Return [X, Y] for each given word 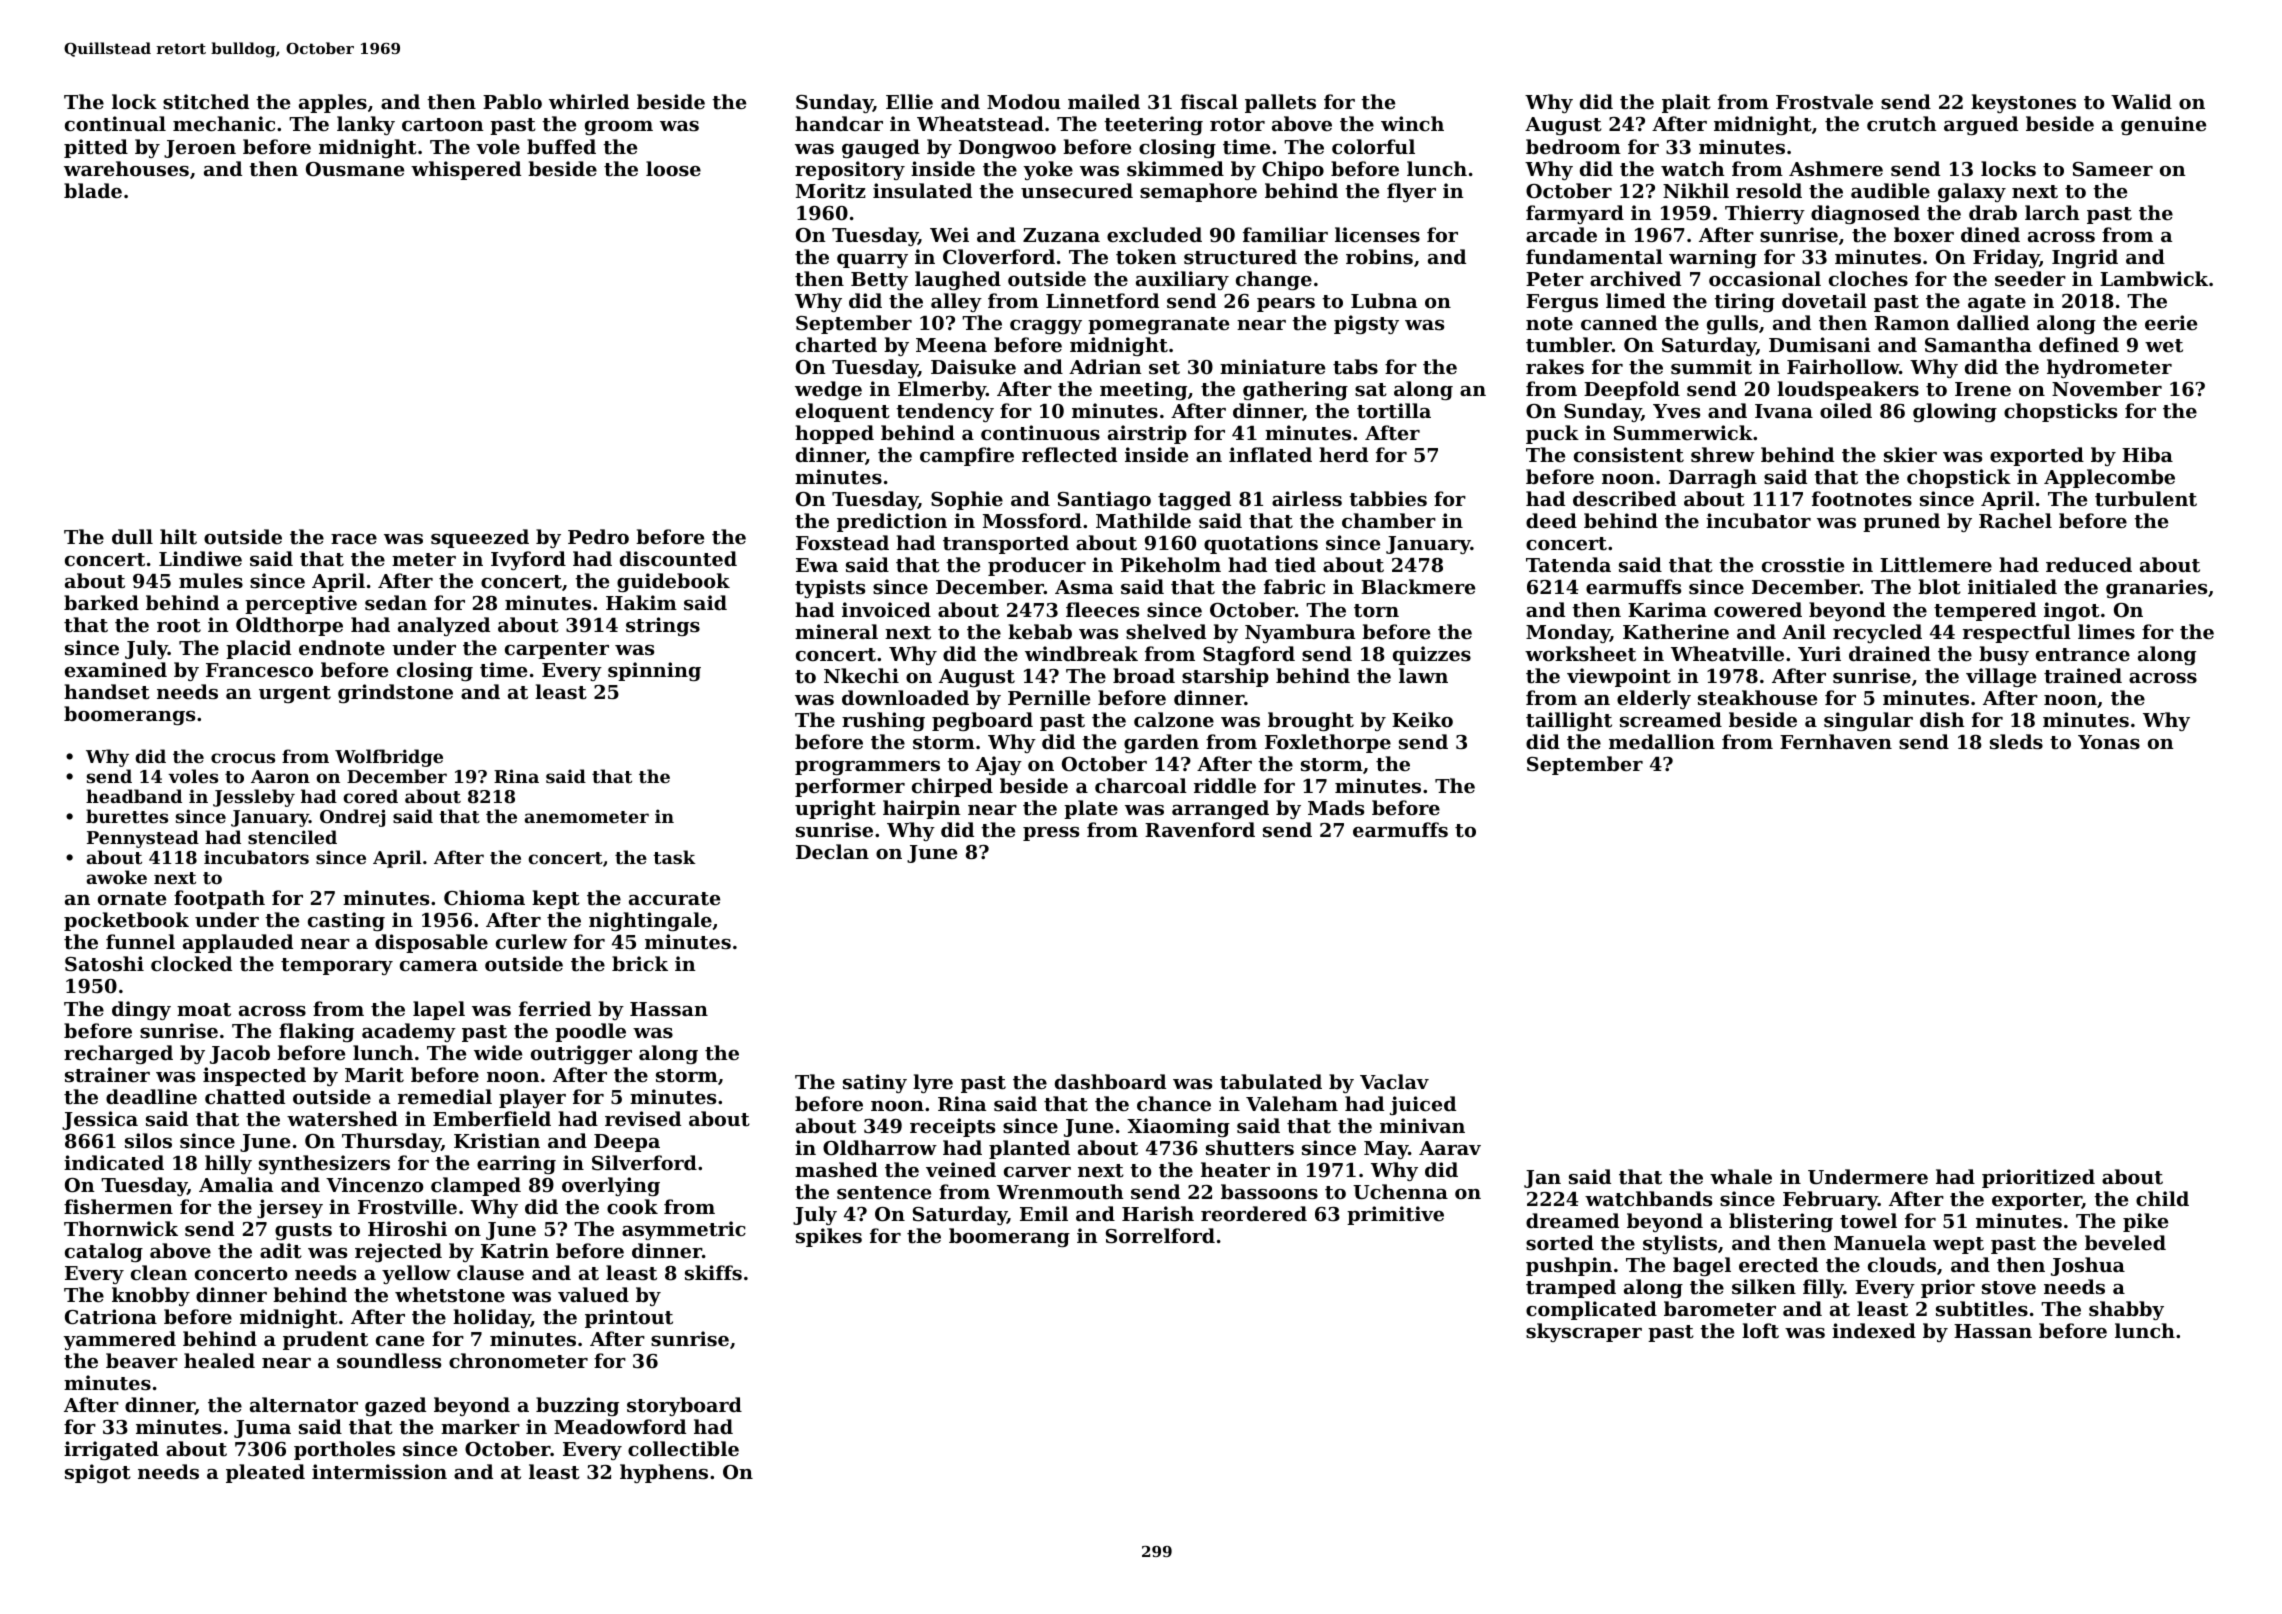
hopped [834, 434]
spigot [98, 1473]
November [2107, 388]
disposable [431, 943]
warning [1713, 258]
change [1274, 280]
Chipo [1293, 170]
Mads [1336, 808]
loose [673, 169]
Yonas [2109, 742]
